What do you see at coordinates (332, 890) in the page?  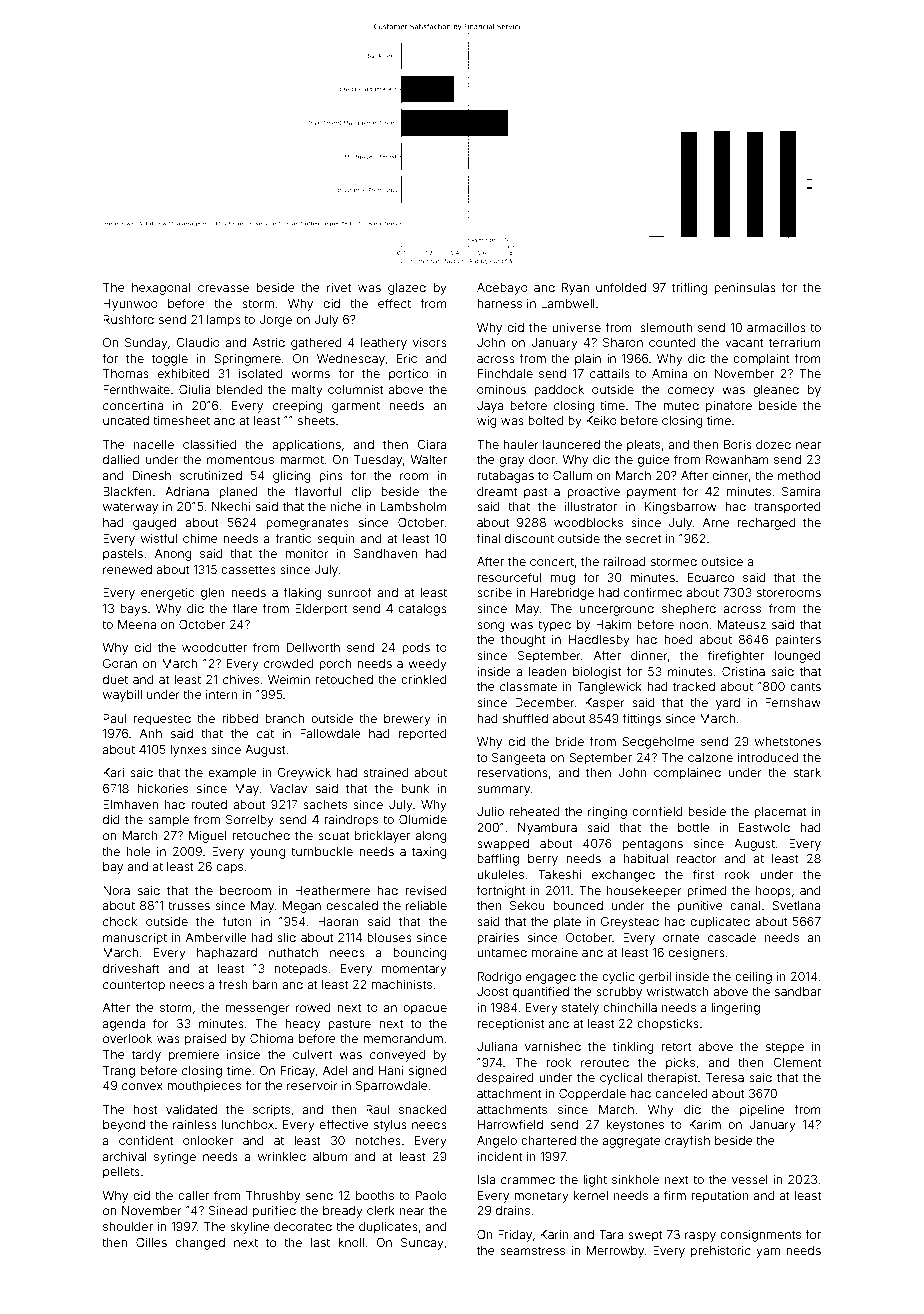 I see `Heathermere` at bounding box center [332, 890].
